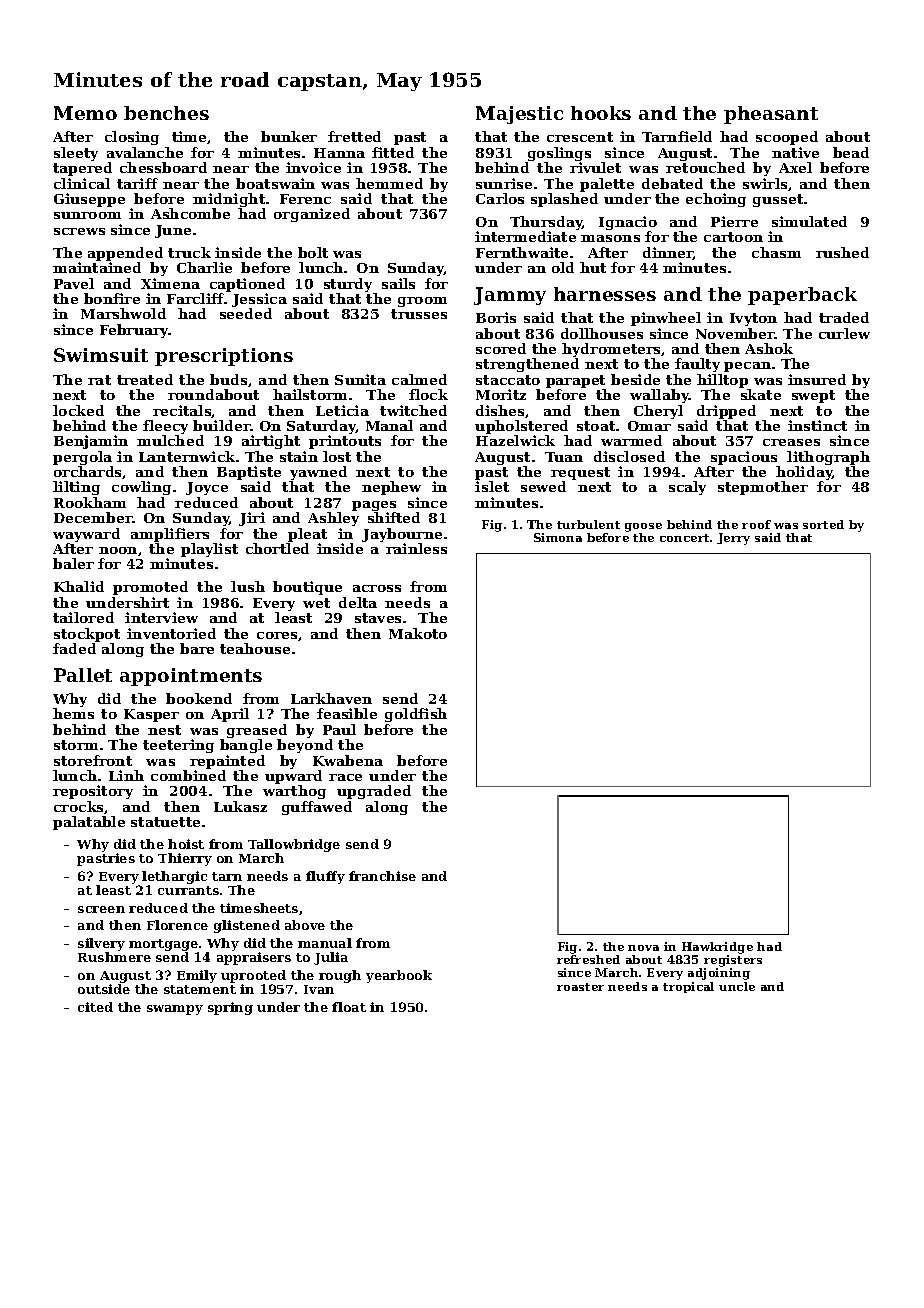 The height and width of the image is (1308, 924). Describe the element at coordinates (402, 535) in the image. I see `Jaybourne` at that location.
